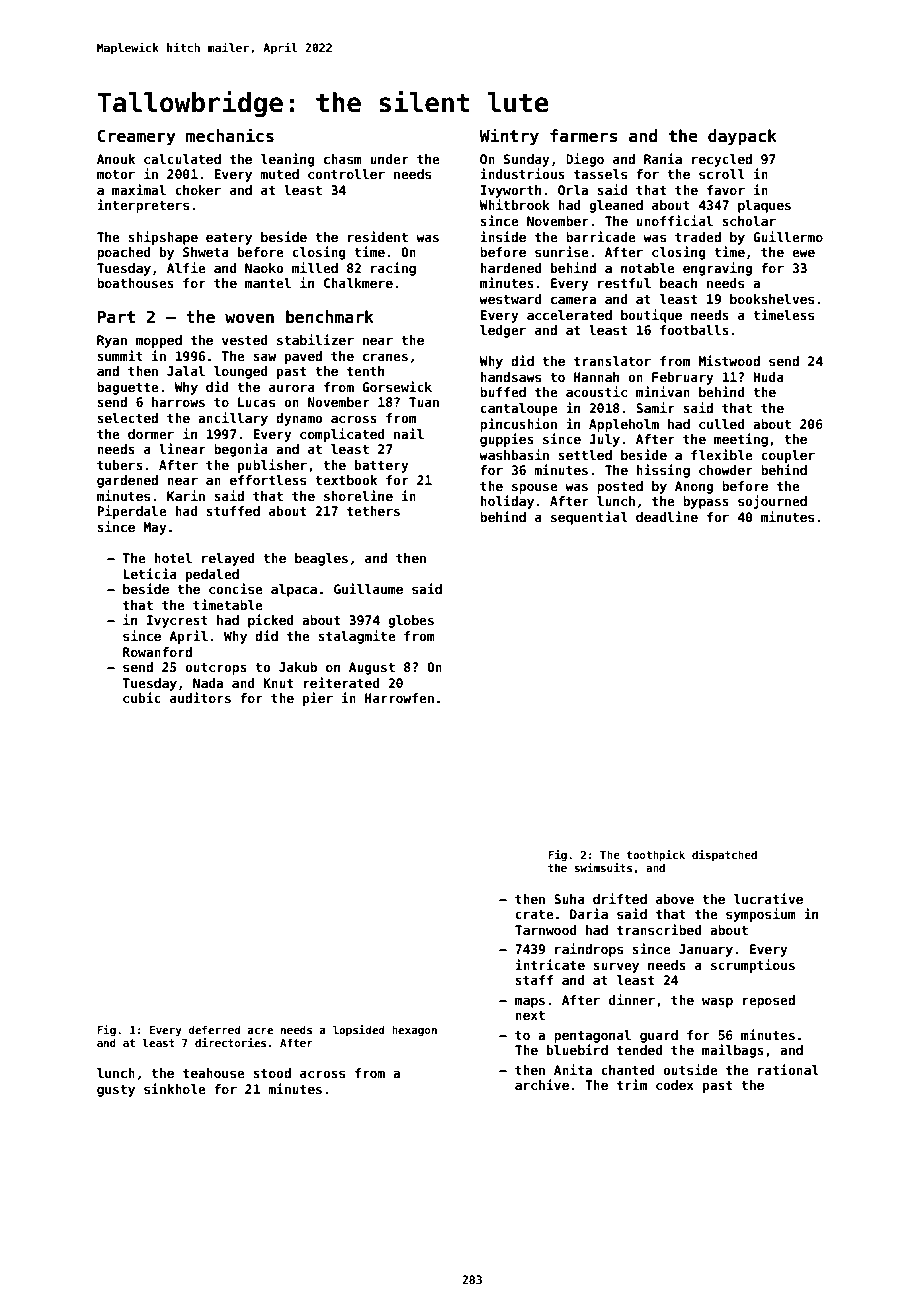  Describe the element at coordinates (399, 698) in the screenshot. I see `Harrowfen` at that location.
